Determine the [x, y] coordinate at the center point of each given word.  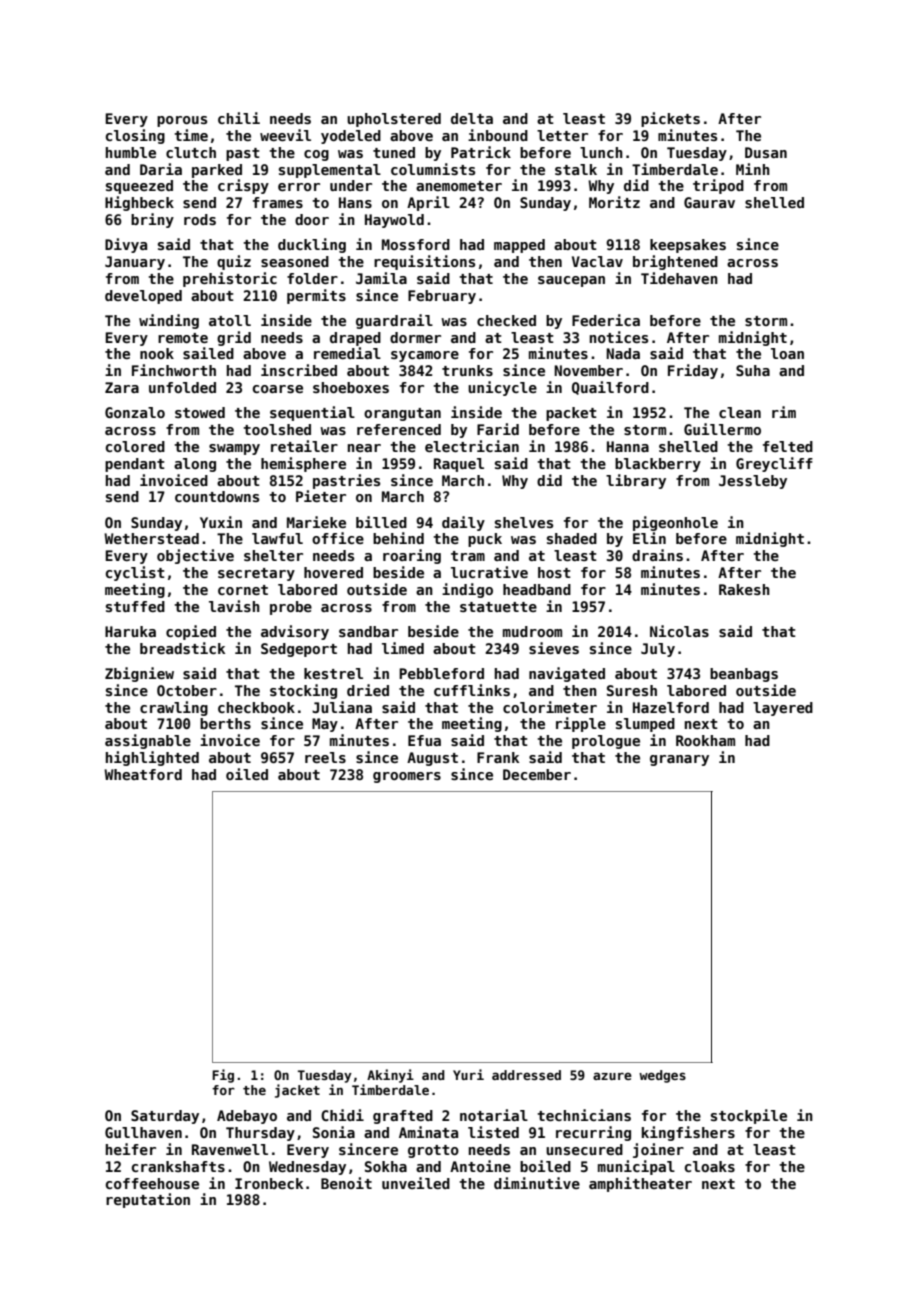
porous [182, 121]
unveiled [416, 1183]
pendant [135, 465]
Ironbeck [269, 1183]
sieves [554, 648]
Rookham [705, 740]
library [636, 481]
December [537, 774]
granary [679, 760]
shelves [524, 522]
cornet [243, 590]
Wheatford [143, 774]
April [428, 203]
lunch [601, 152]
